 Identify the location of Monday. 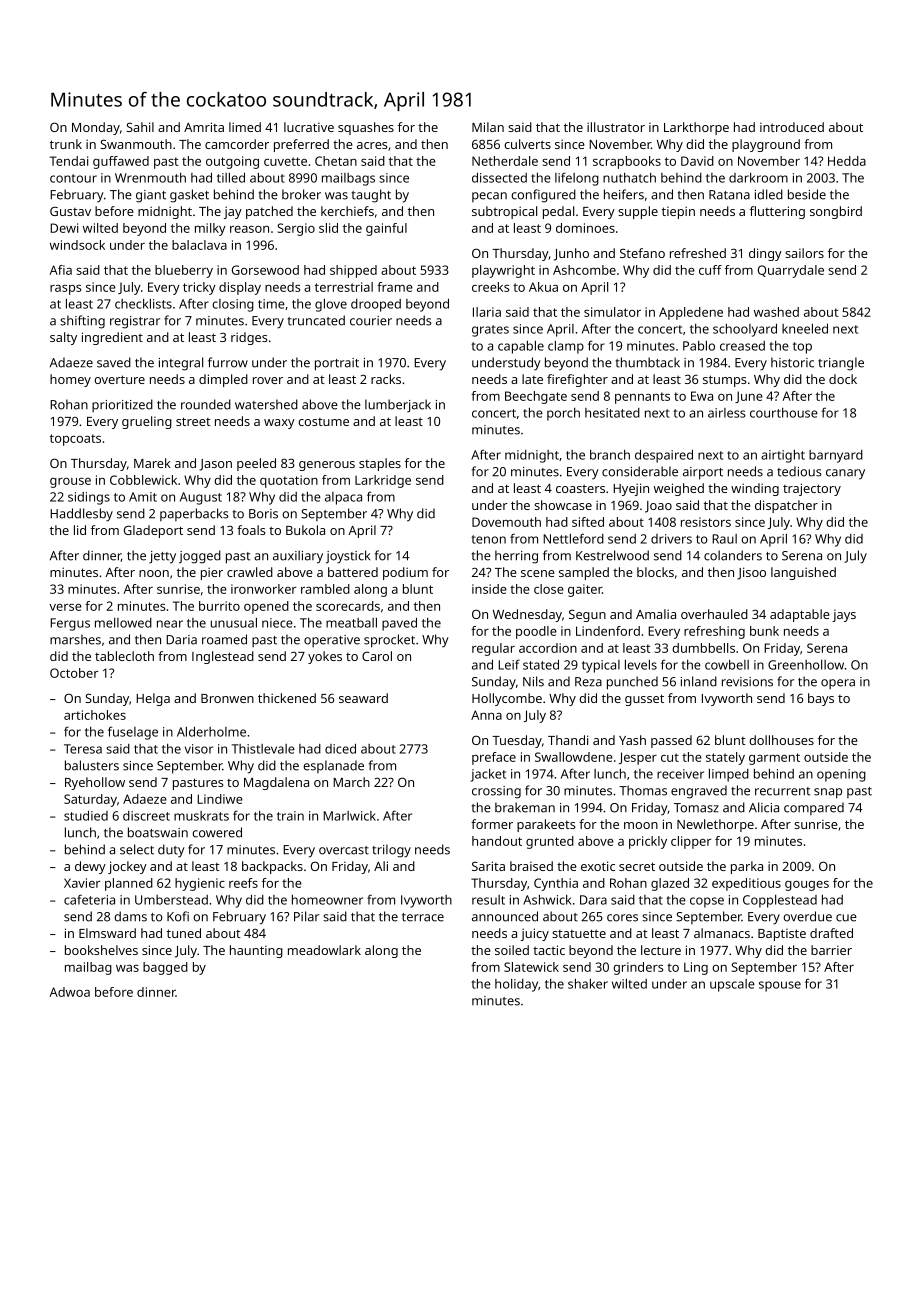
(96, 128).
